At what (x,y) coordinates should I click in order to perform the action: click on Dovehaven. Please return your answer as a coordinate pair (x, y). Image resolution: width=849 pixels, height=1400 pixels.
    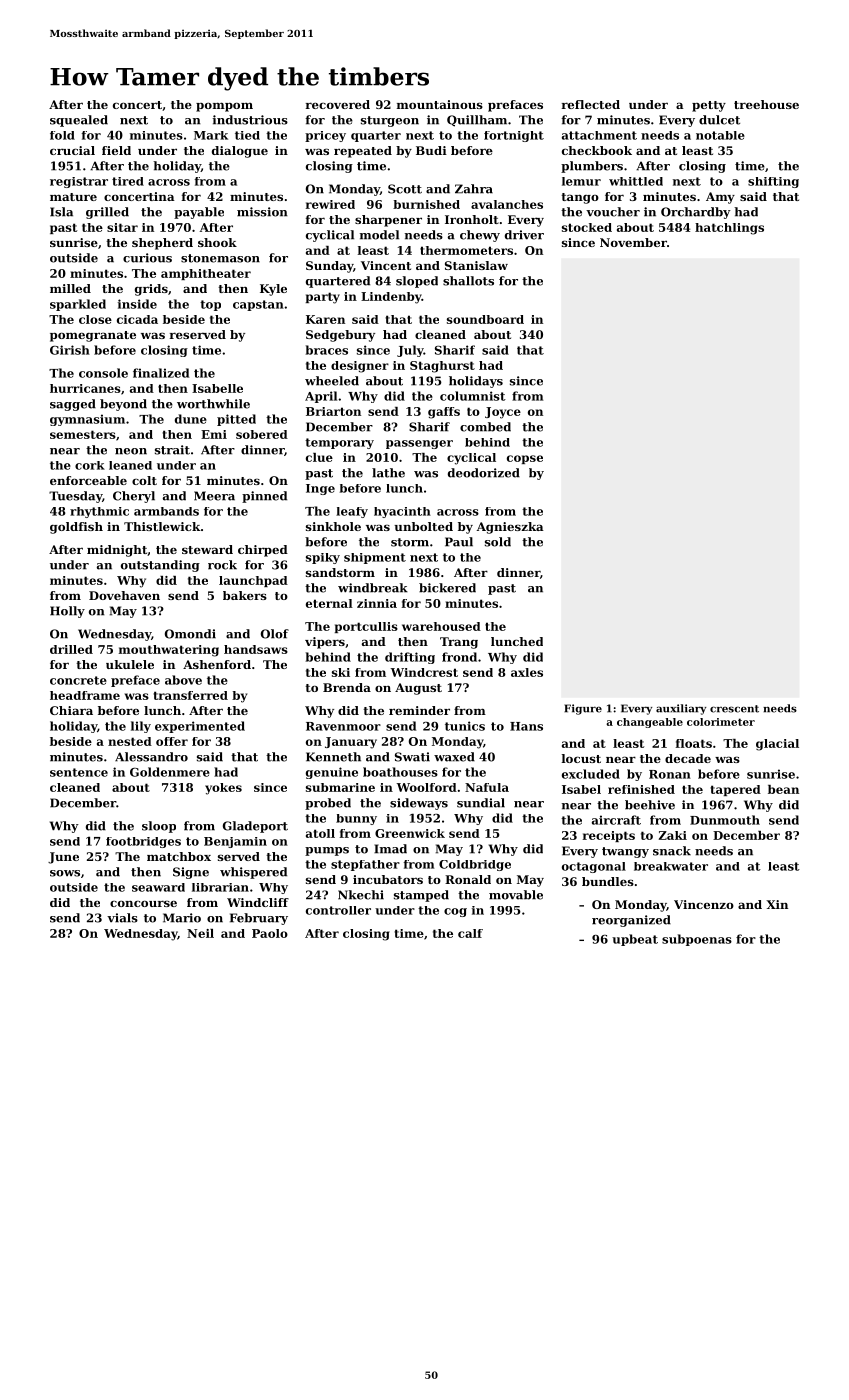
    Looking at the image, I should click on (124, 595).
